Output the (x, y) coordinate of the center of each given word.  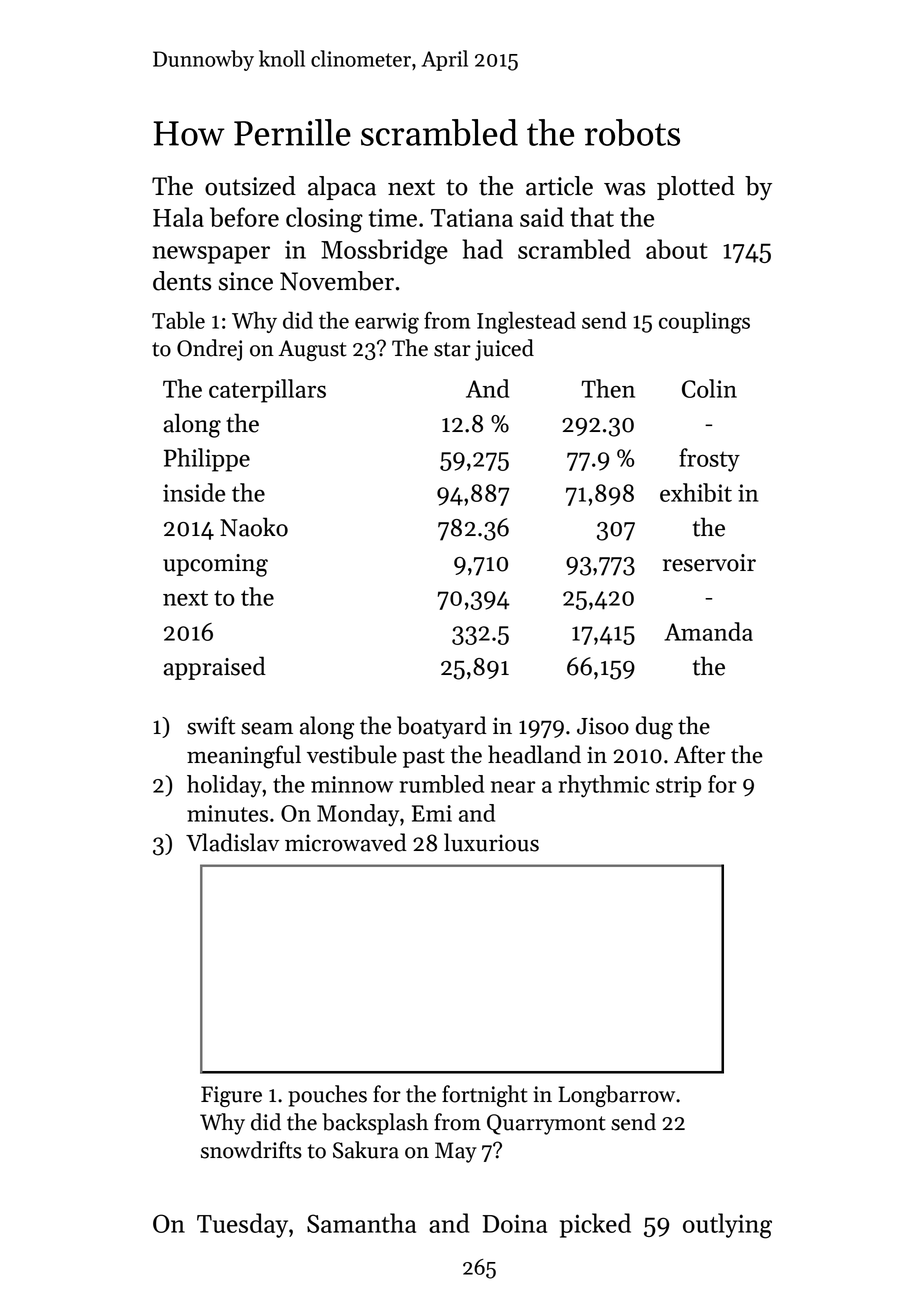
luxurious (491, 842)
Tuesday (242, 1225)
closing (324, 220)
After (699, 754)
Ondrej (209, 350)
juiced (504, 350)
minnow (352, 784)
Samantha (361, 1223)
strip (678, 786)
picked (595, 1225)
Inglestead (526, 322)
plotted (696, 188)
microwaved (346, 842)
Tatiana (472, 217)
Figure (231, 1096)
